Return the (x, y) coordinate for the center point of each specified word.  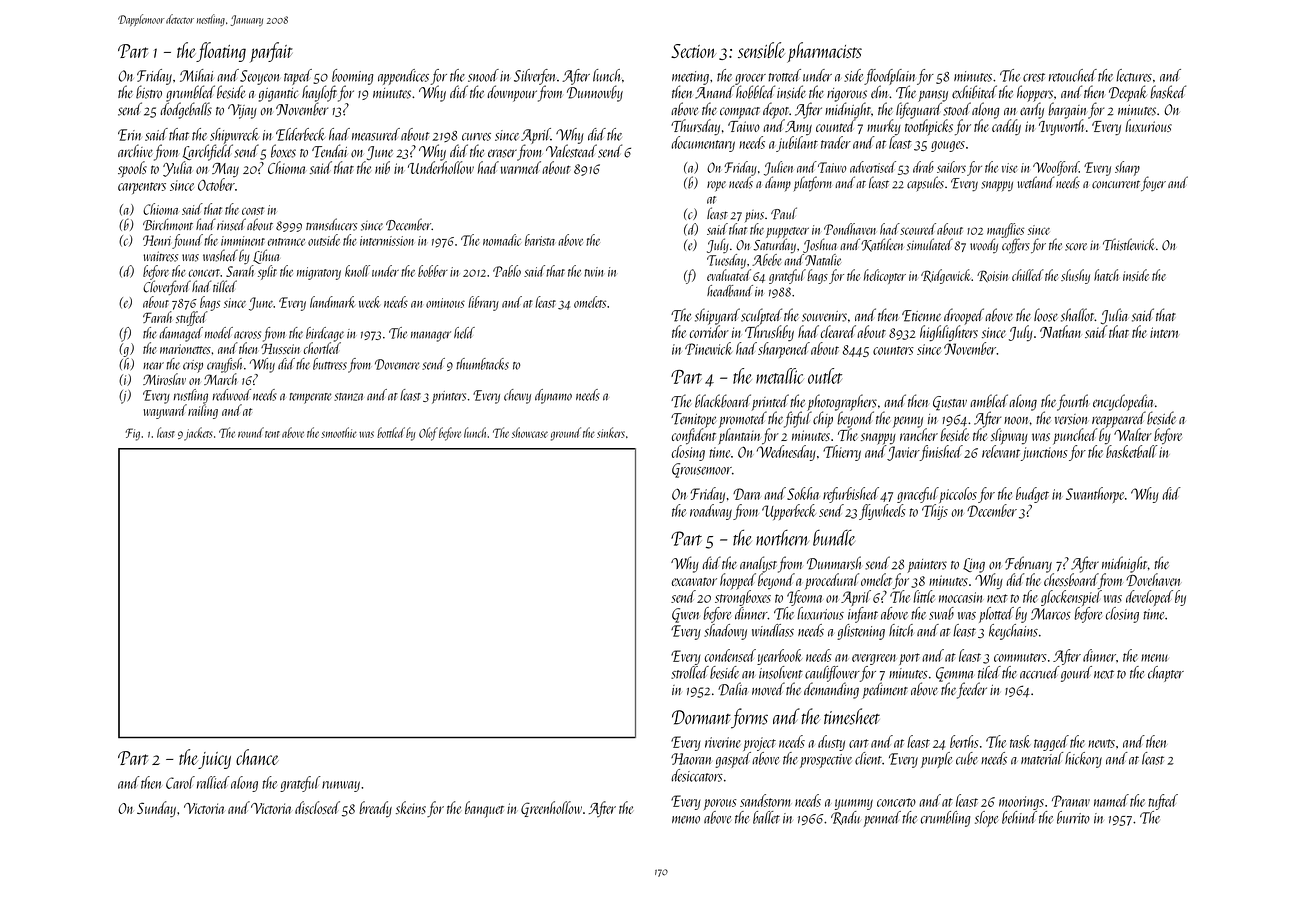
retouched (1073, 75)
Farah (157, 317)
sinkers (611, 432)
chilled (1028, 275)
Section (693, 51)
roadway (711, 512)
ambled (989, 401)
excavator (694, 582)
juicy (215, 760)
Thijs (935, 512)
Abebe (766, 260)
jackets (198, 434)
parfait (271, 52)
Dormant (701, 717)
